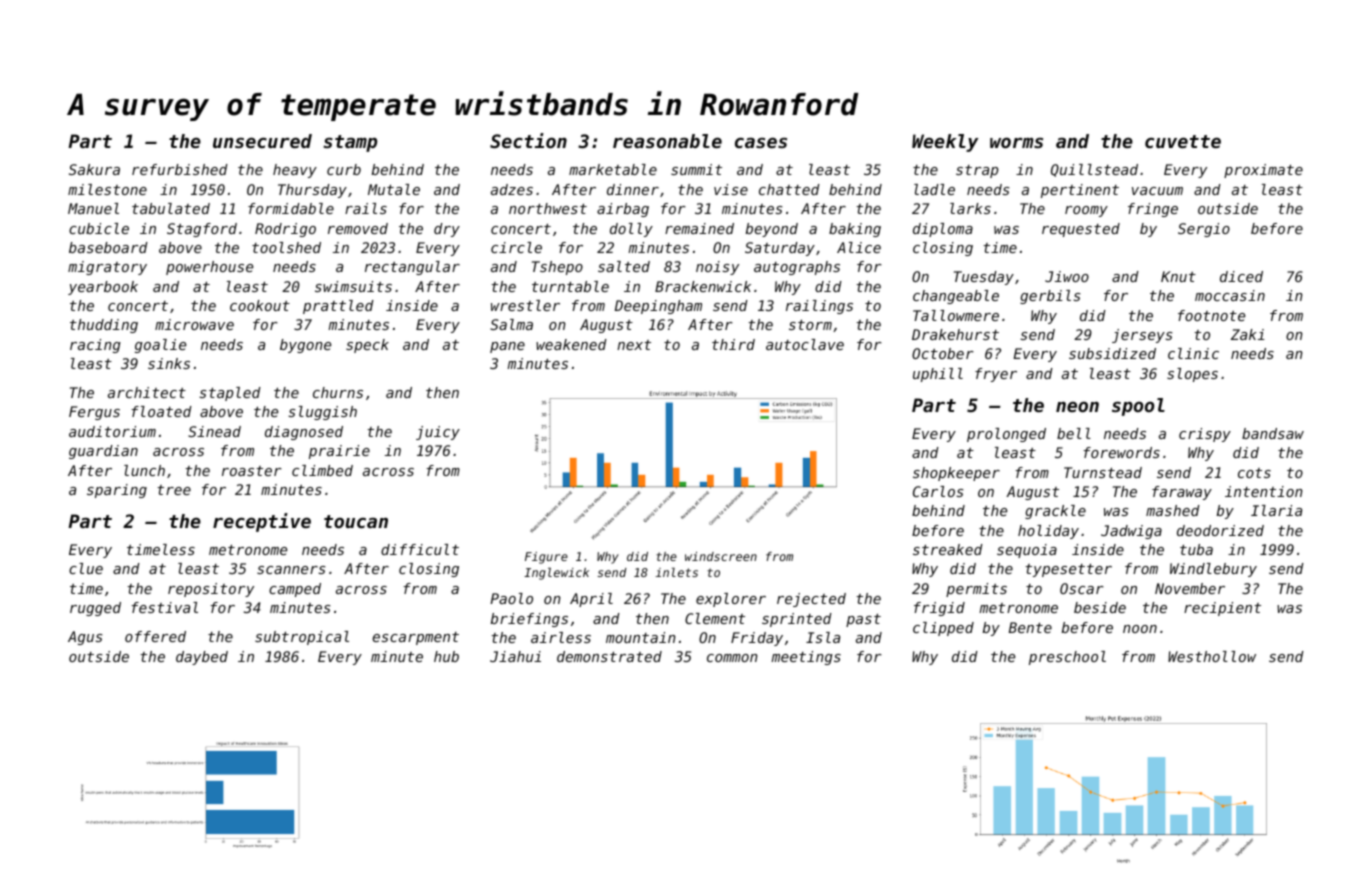 This screenshot has height=887, width=1372. I want to click on Carlos, so click(938, 491).
